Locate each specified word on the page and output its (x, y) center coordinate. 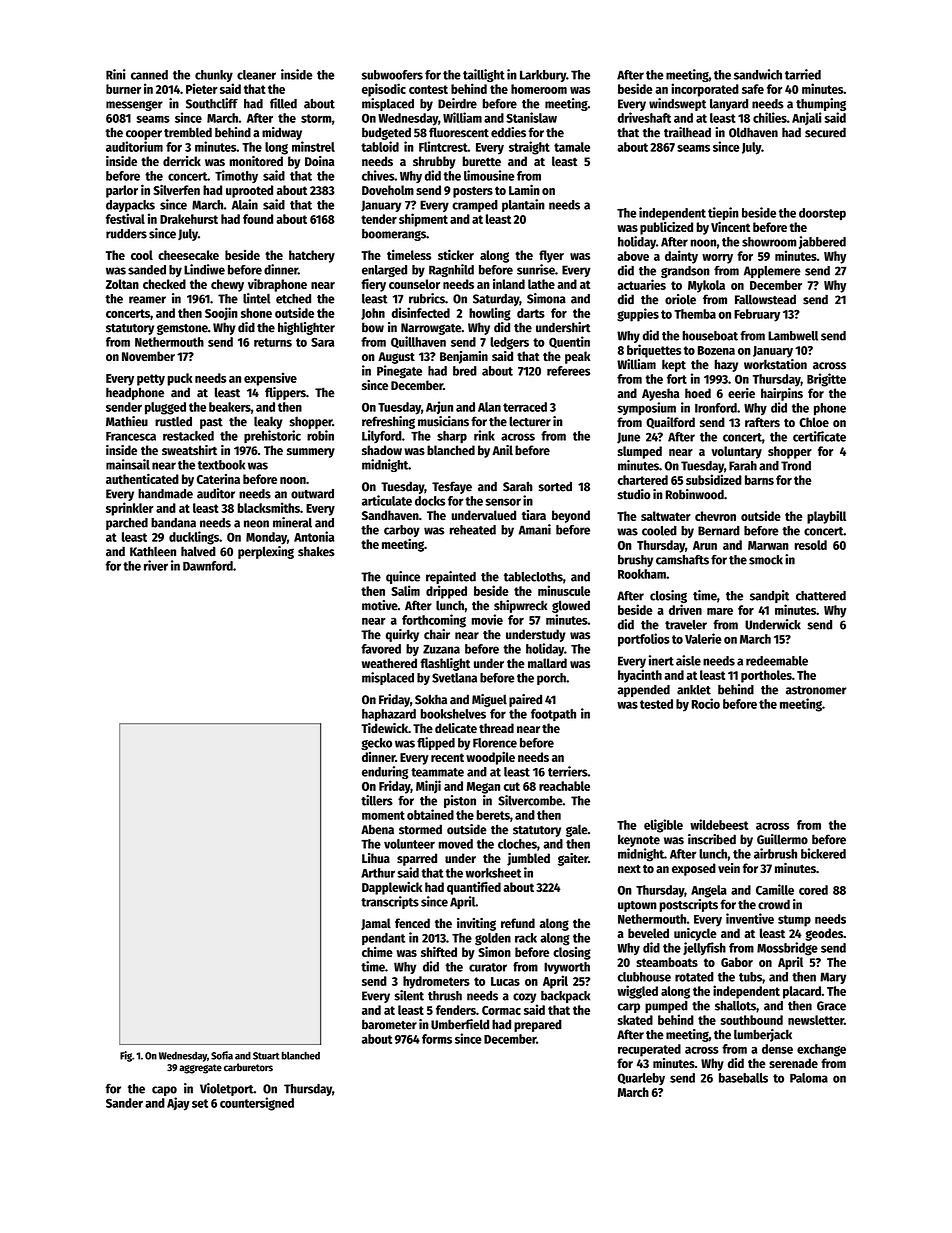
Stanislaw (531, 117)
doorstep (822, 214)
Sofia (222, 1055)
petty (151, 380)
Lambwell (793, 336)
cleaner (256, 75)
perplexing (266, 552)
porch (551, 679)
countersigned (257, 1104)
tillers (377, 800)
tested (656, 704)
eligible (663, 826)
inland (509, 284)
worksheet (493, 873)
